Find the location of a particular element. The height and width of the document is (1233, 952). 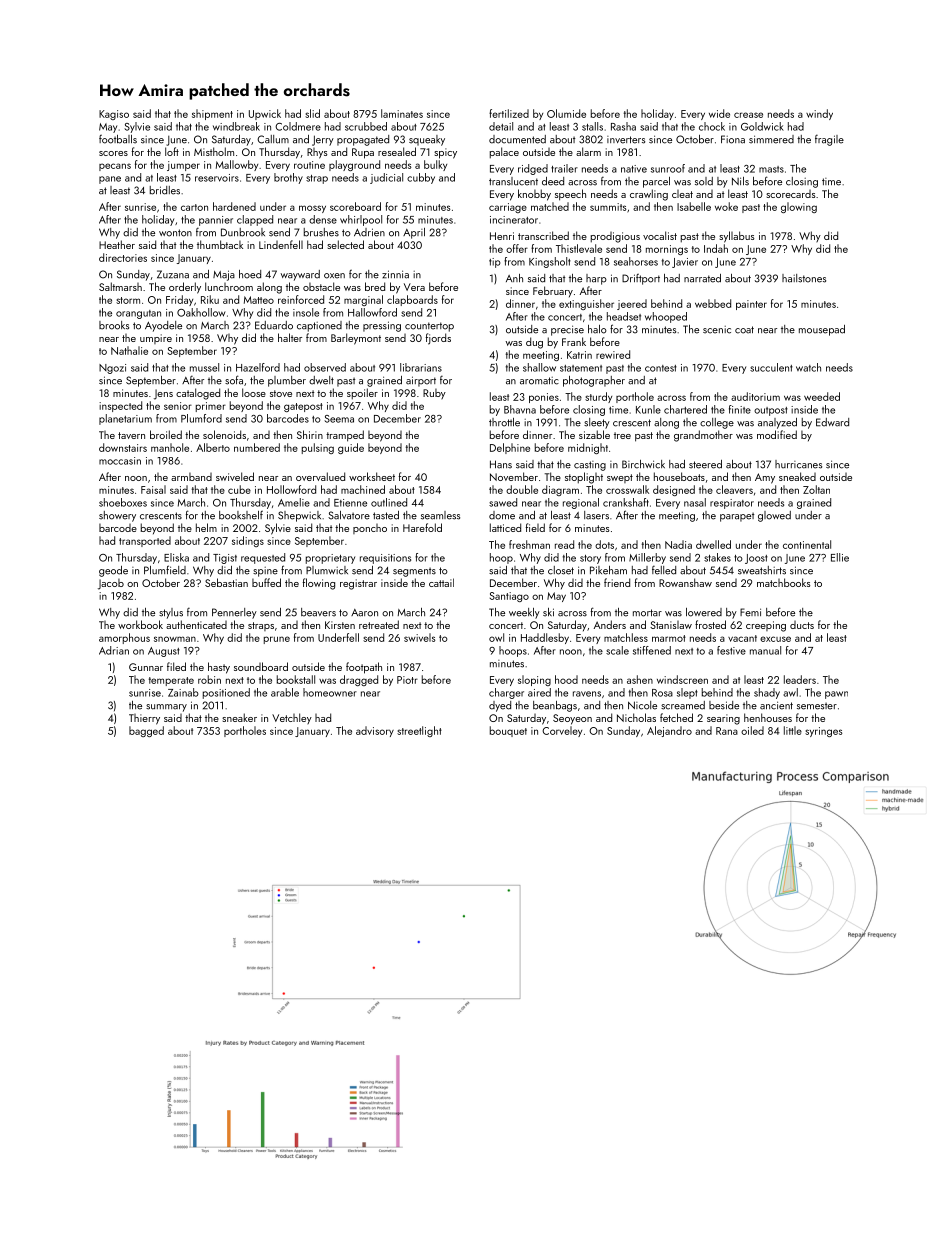

fertilized is located at coordinates (509, 113).
